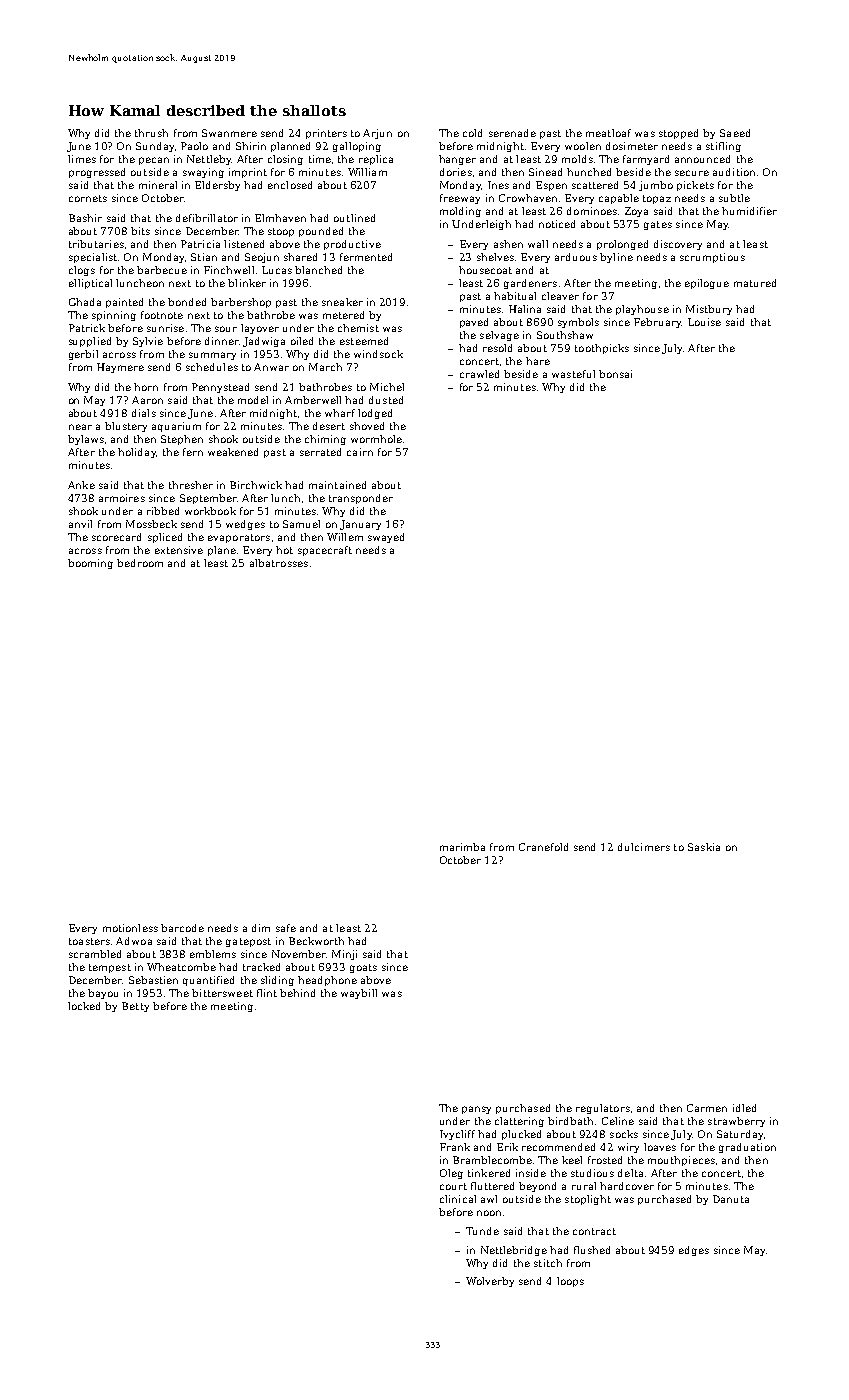 Image resolution: width=849 pixels, height=1400 pixels. I want to click on marimba, so click(462, 847).
